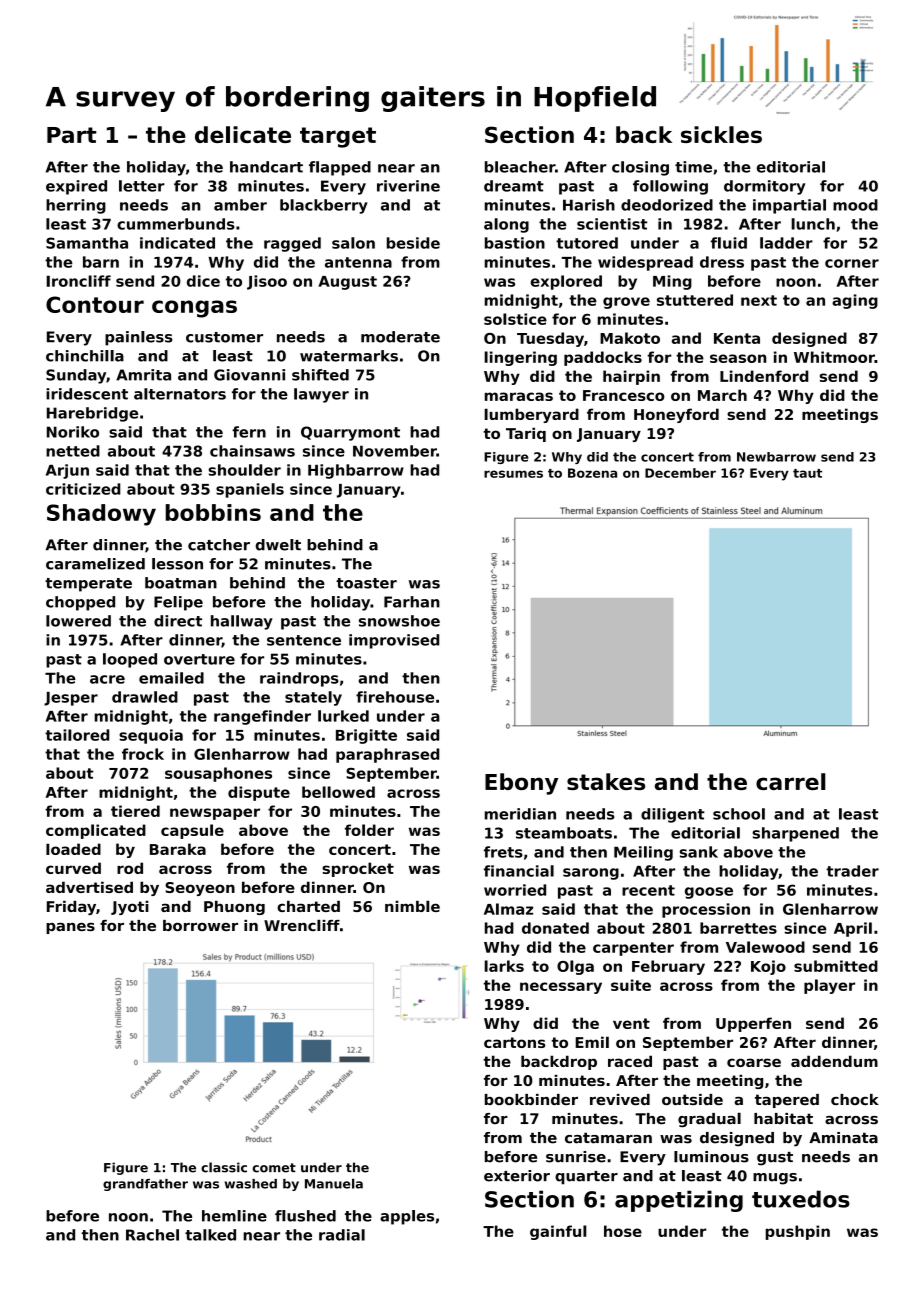 The width and height of the screenshot is (924, 1308). What do you see at coordinates (521, 784) in the screenshot?
I see `Ebony` at bounding box center [521, 784].
